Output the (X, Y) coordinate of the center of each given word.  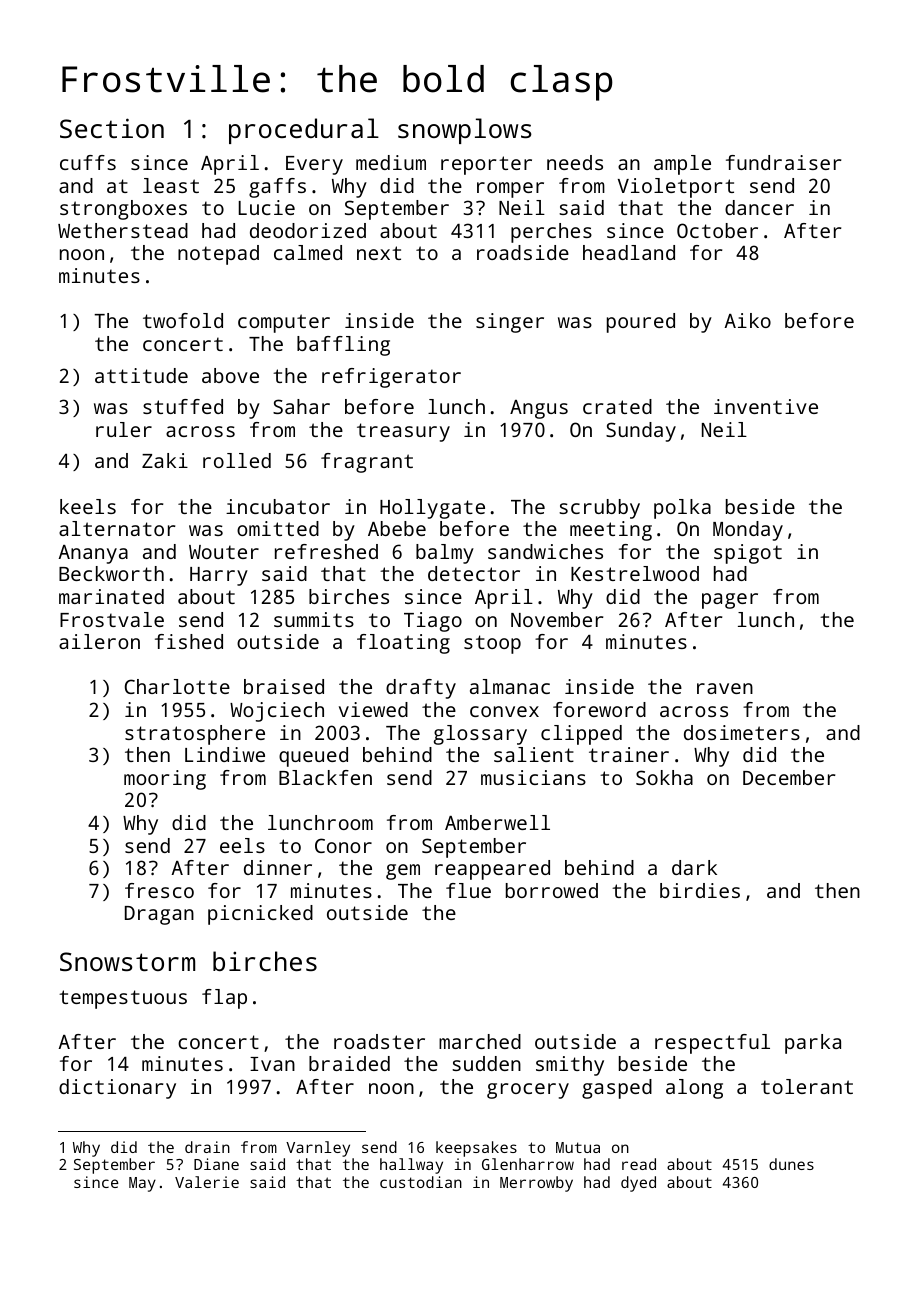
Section (112, 128)
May (142, 1184)
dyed (638, 1184)
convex (504, 711)
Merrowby (536, 1184)
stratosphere (195, 735)
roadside (523, 252)
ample (682, 165)
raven (725, 688)
